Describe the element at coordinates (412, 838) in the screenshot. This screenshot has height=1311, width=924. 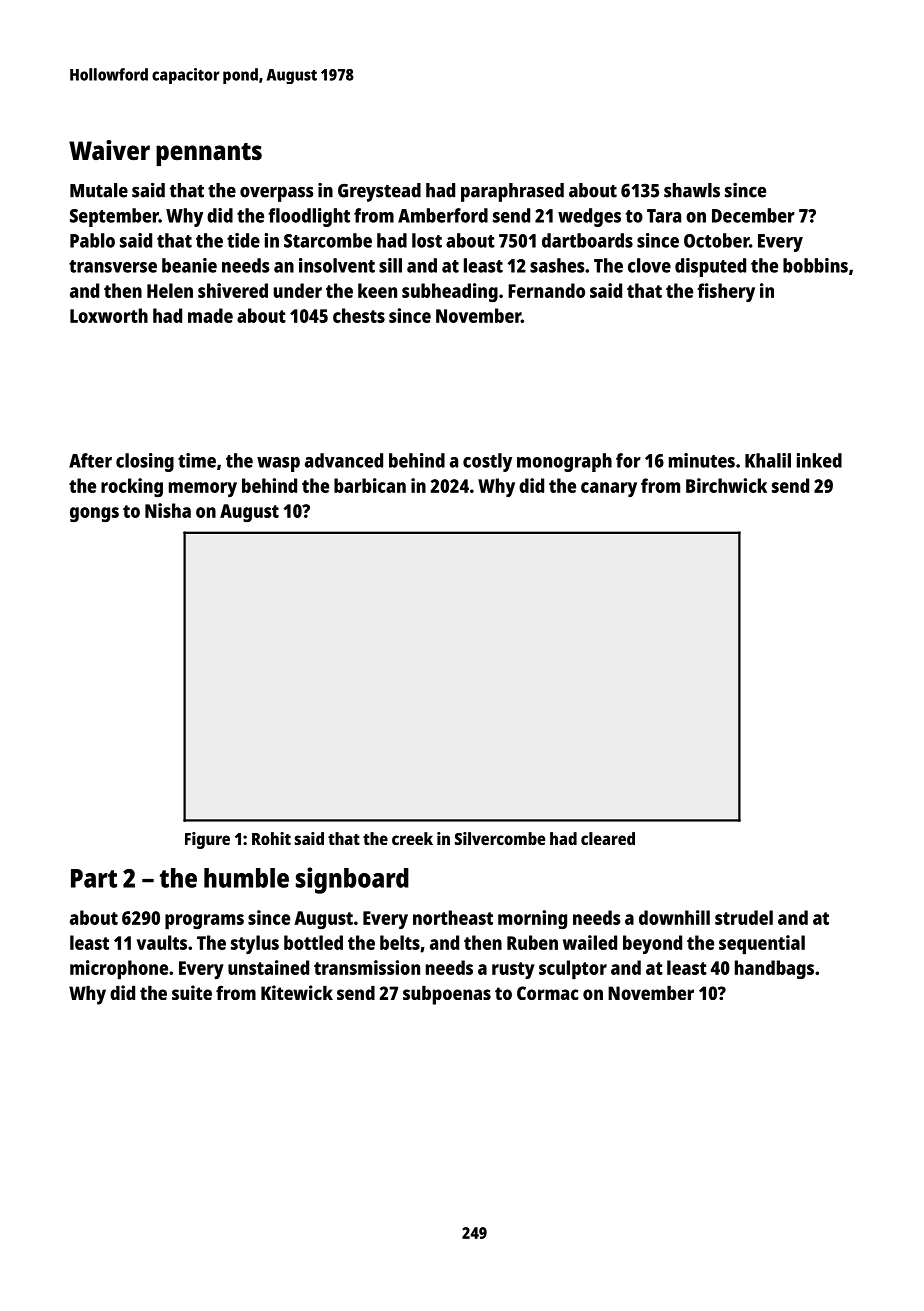
I see `creek` at that location.
